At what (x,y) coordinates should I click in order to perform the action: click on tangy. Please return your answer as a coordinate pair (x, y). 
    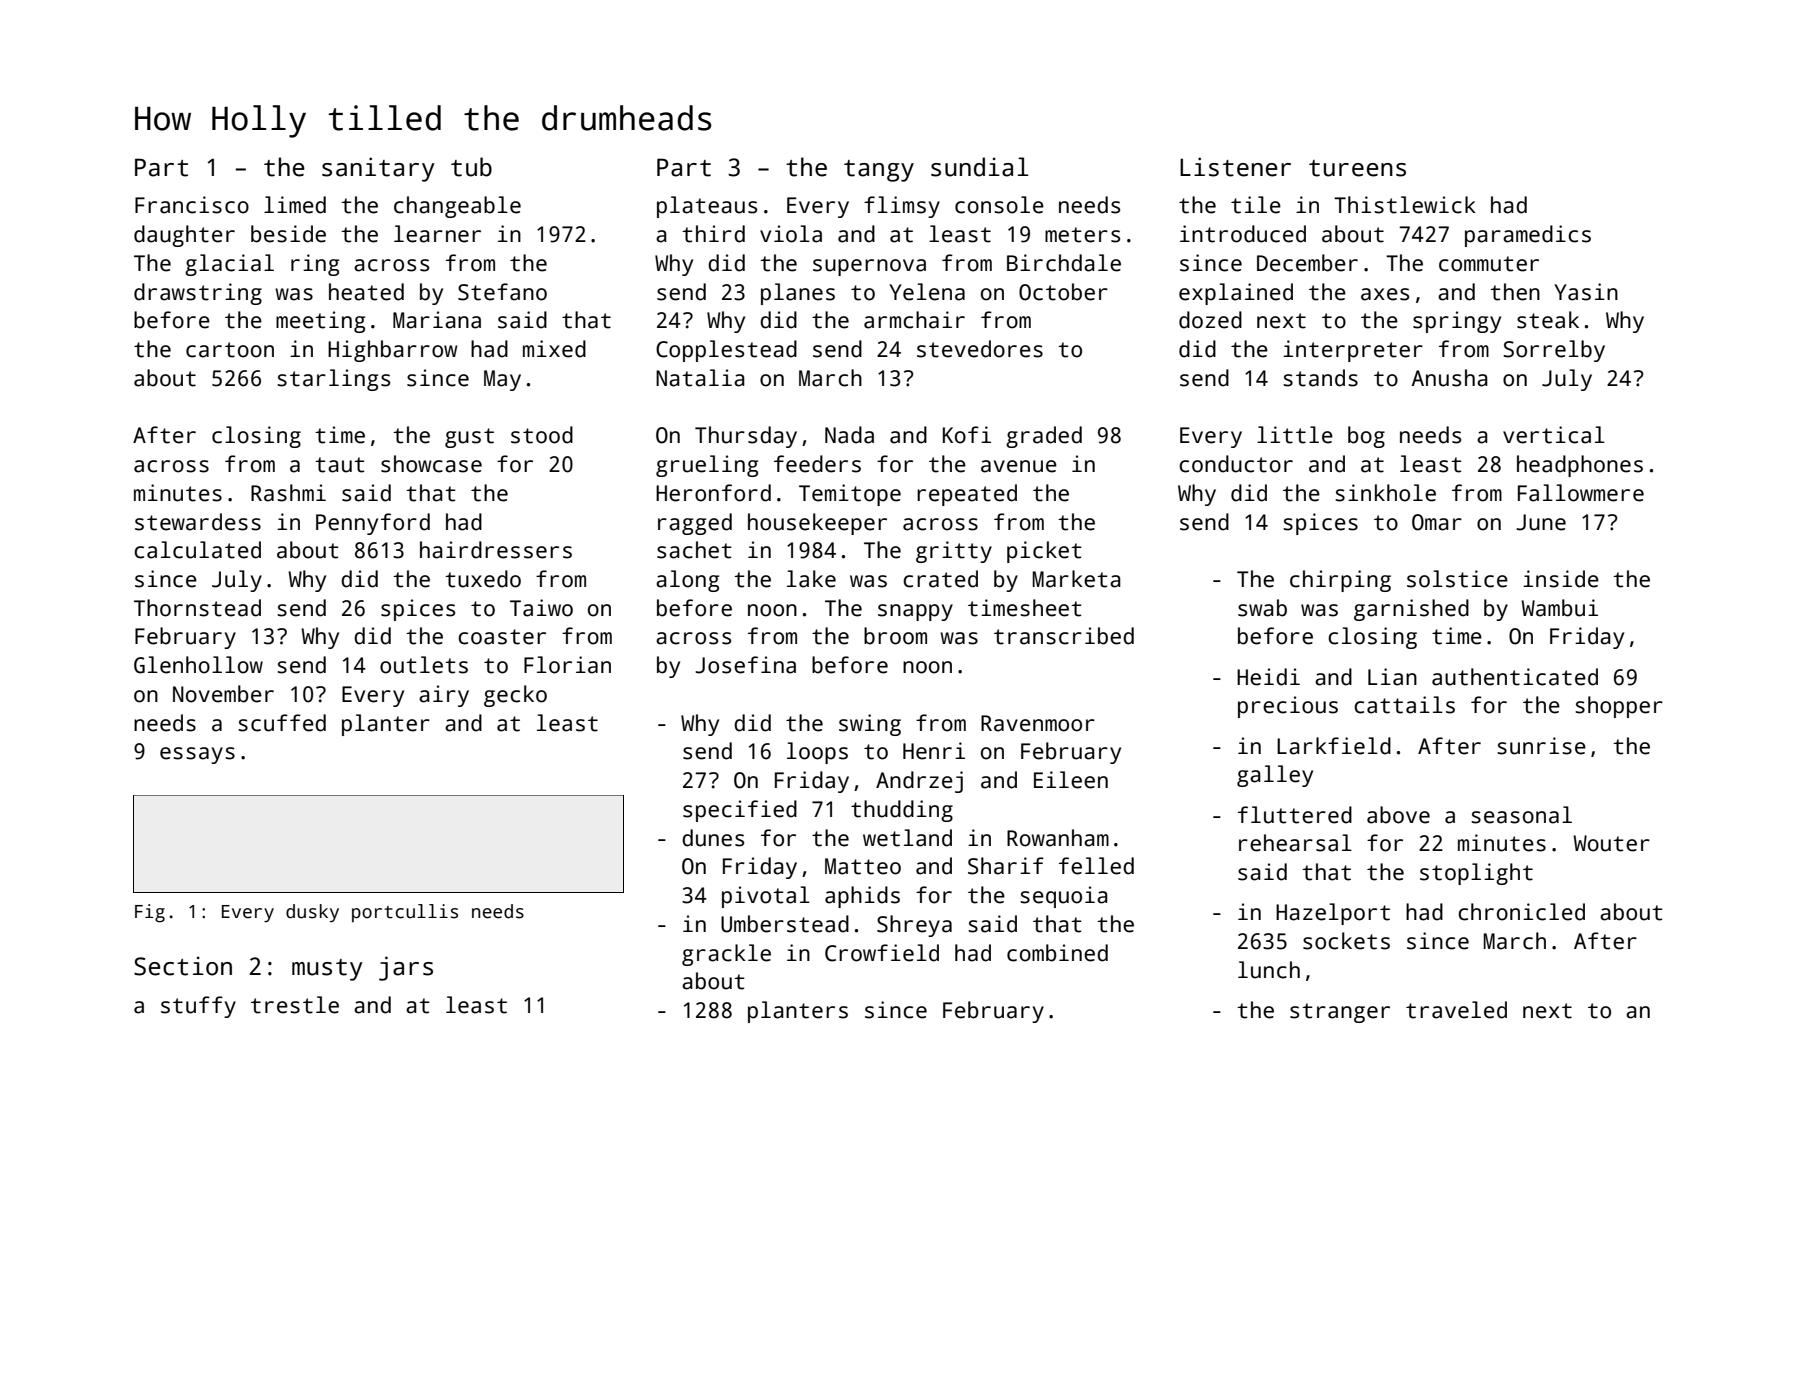
    Looking at the image, I should click on (879, 171).
